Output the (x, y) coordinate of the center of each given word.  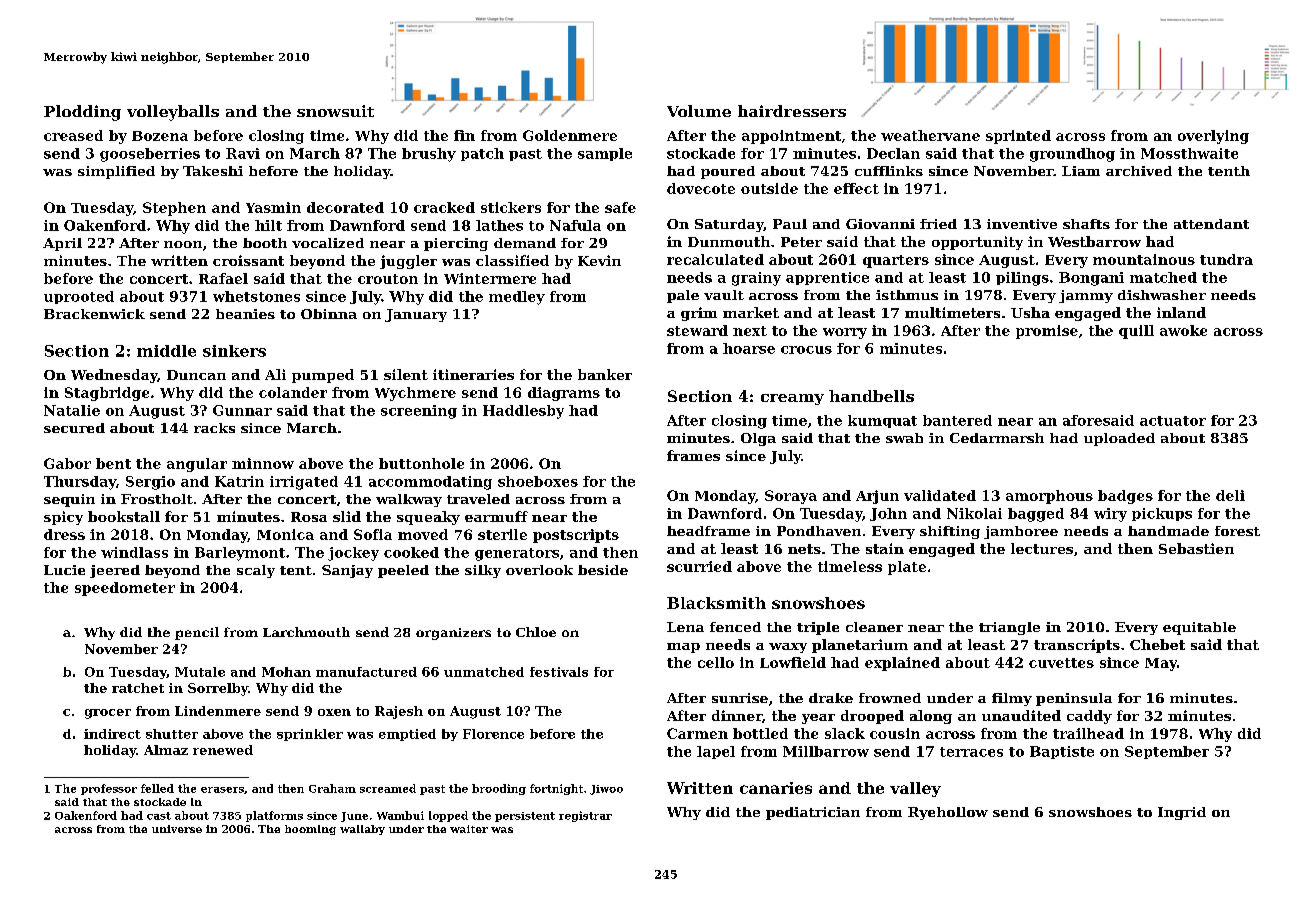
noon (183, 244)
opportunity (977, 243)
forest (1237, 531)
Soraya (791, 497)
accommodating (430, 483)
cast (159, 816)
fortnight (556, 789)
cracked (444, 207)
